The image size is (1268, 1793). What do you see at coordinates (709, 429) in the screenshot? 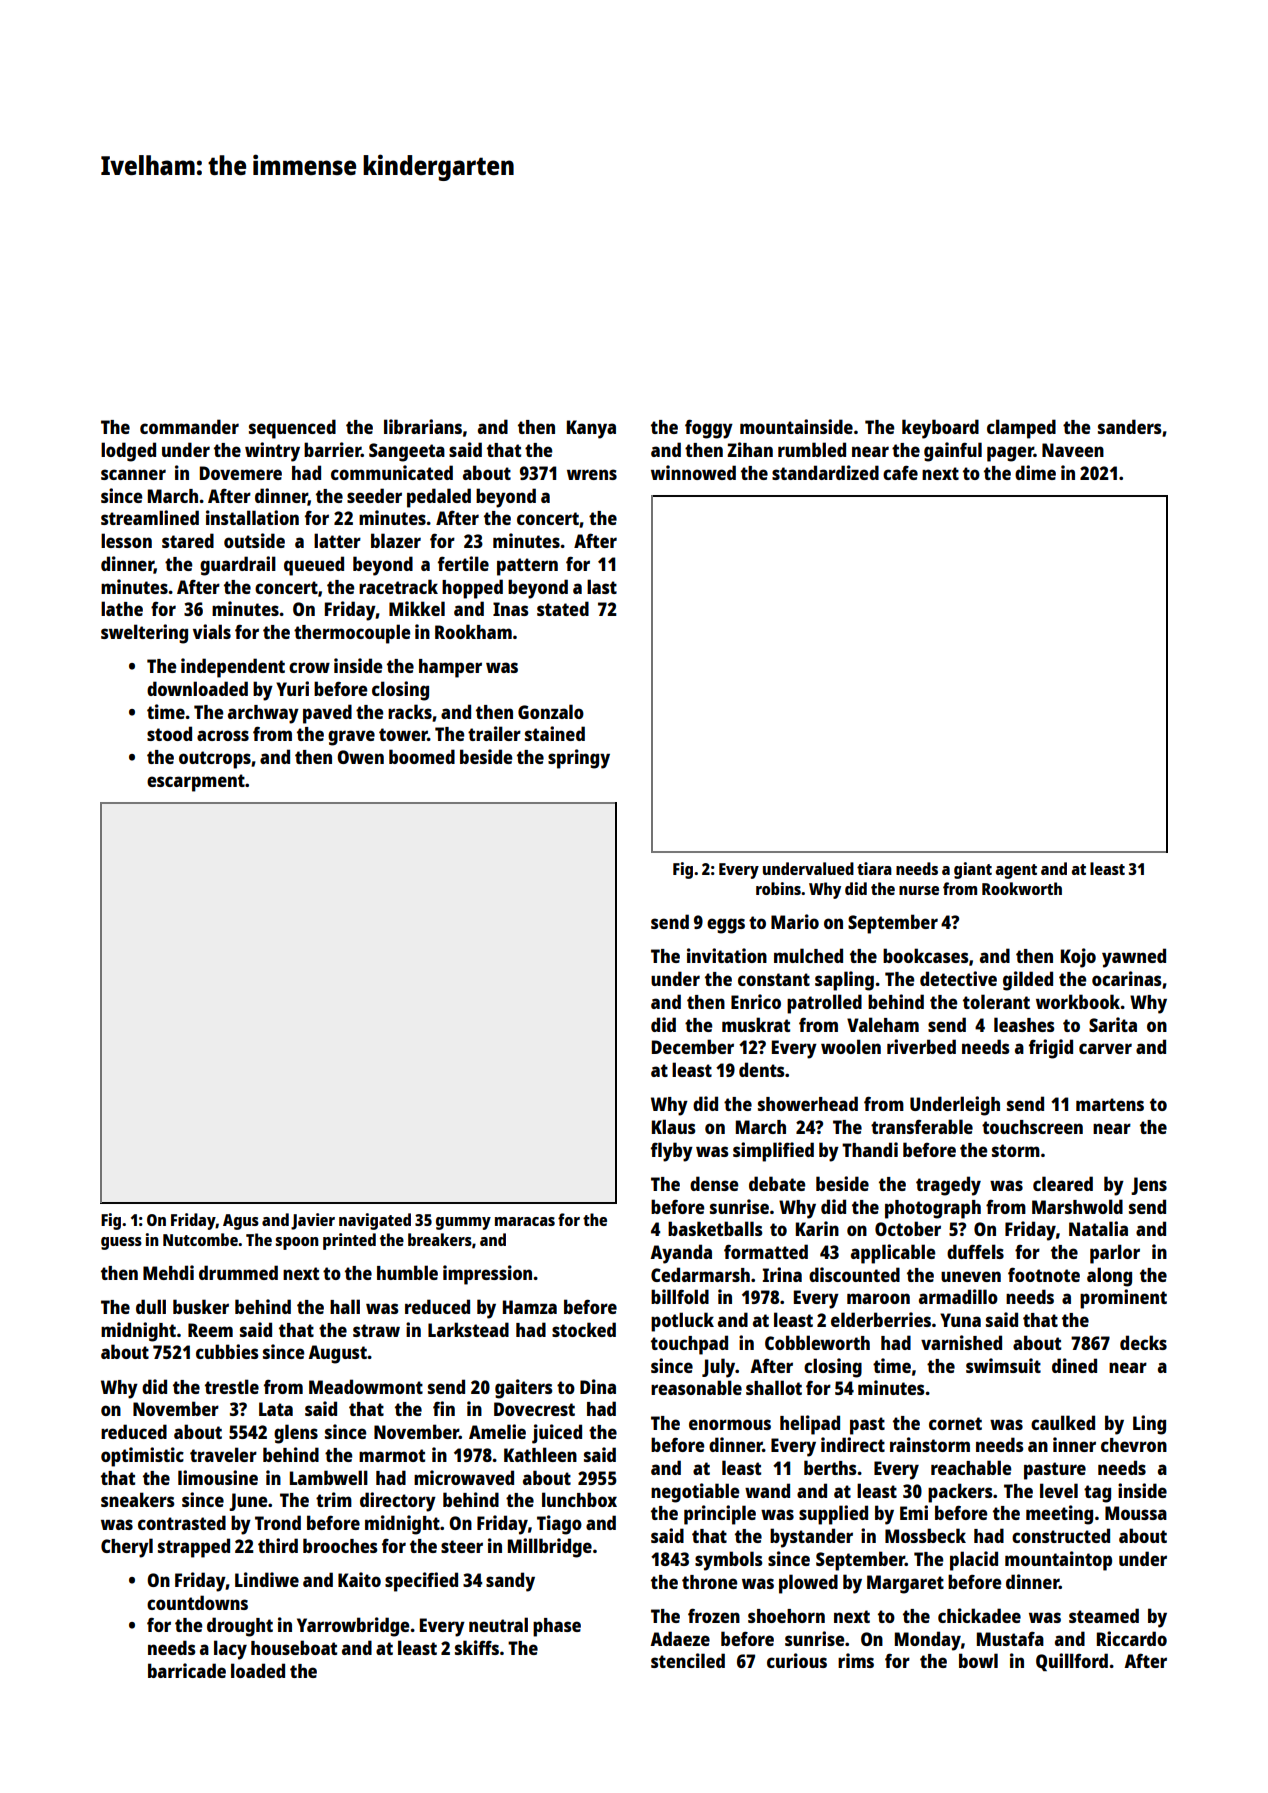
I see `foggy` at bounding box center [709, 429].
